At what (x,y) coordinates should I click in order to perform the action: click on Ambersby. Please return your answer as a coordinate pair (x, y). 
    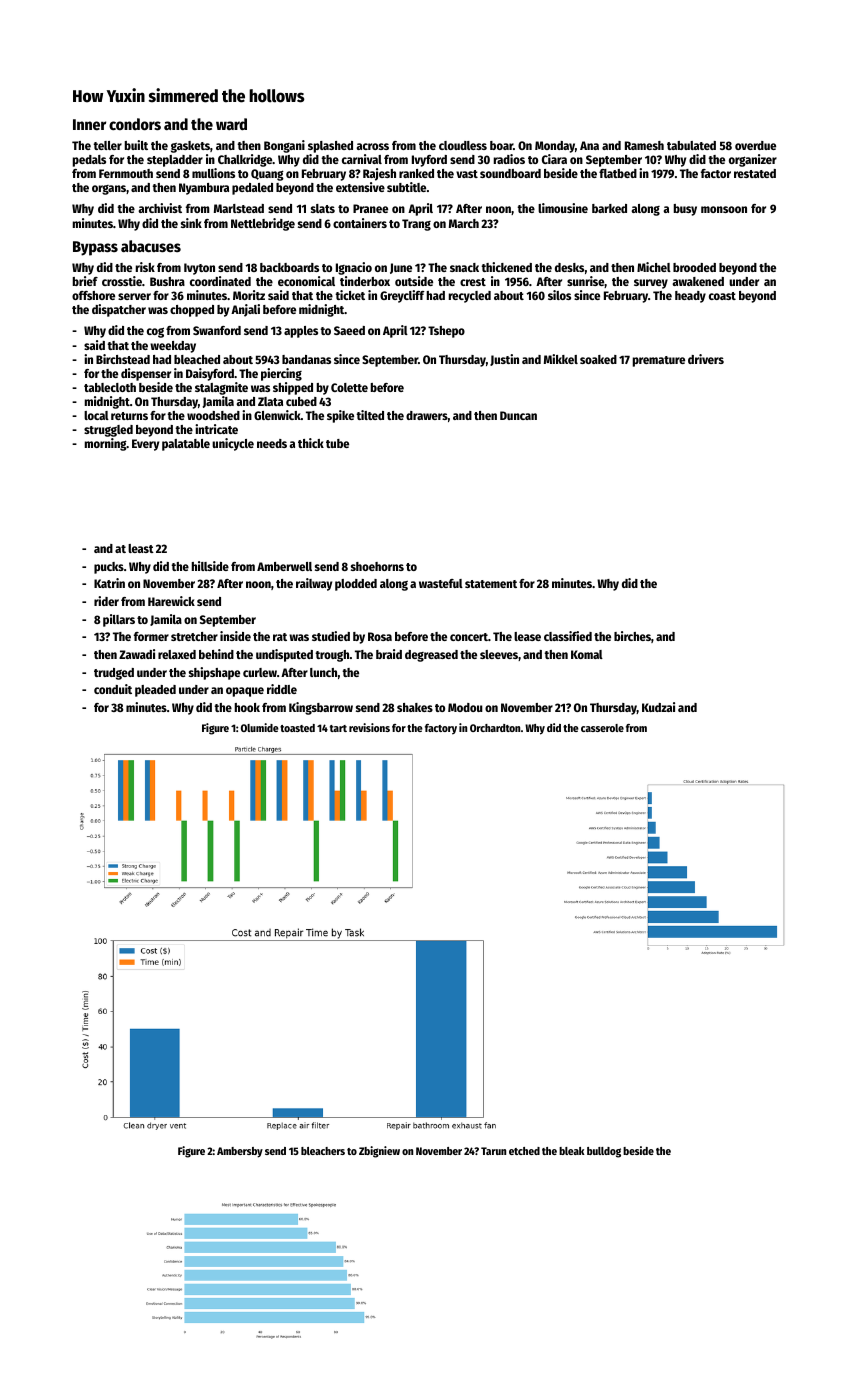
    Looking at the image, I should click on (240, 1152).
